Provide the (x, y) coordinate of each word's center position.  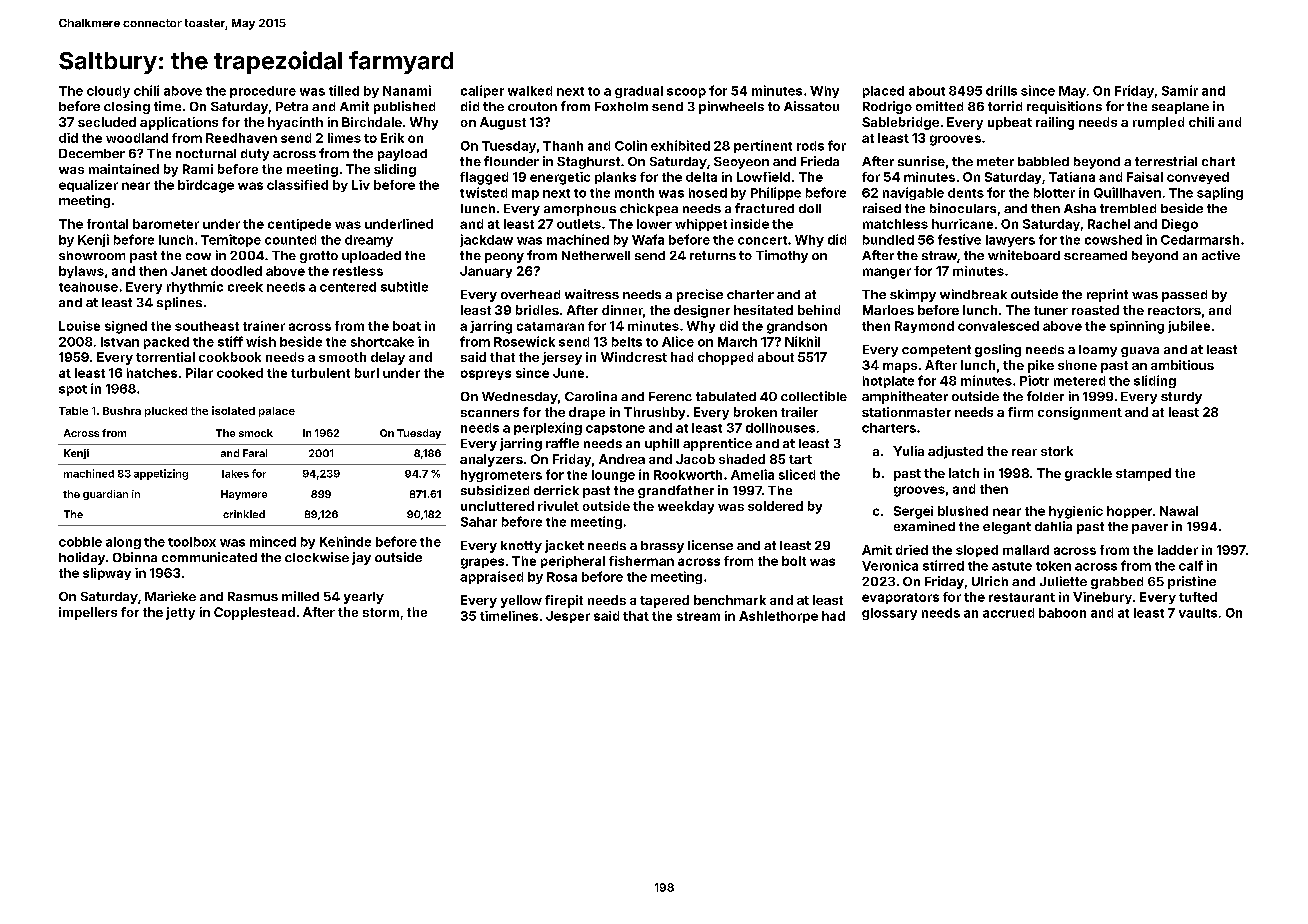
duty (255, 155)
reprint (1107, 295)
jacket (564, 546)
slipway (107, 574)
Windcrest (634, 357)
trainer (264, 326)
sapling (1220, 193)
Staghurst (588, 163)
